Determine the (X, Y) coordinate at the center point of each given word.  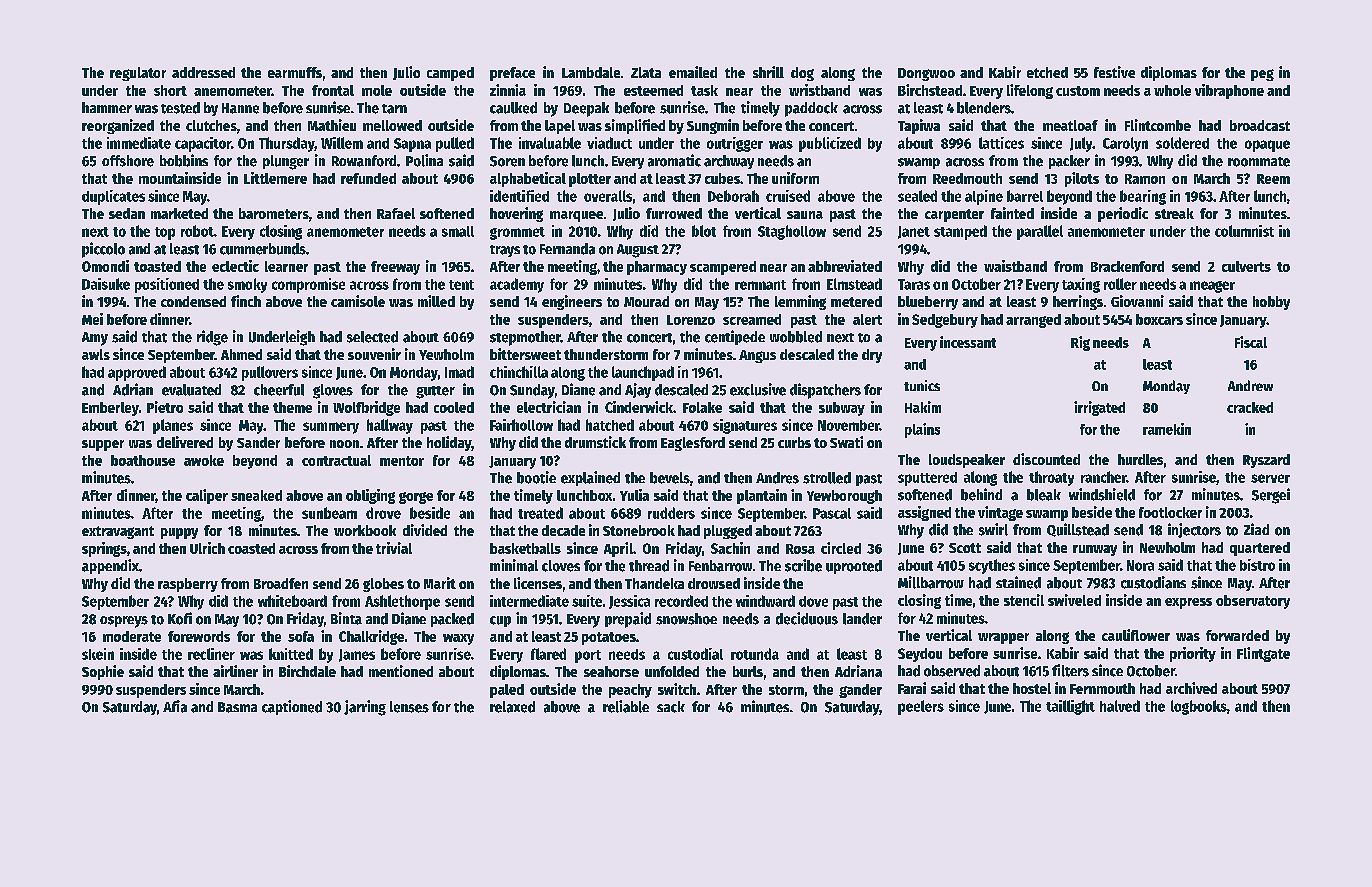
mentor (402, 461)
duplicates (113, 197)
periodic (1123, 214)
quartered (1260, 549)
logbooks (1199, 707)
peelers (921, 707)
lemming (800, 302)
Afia (175, 706)
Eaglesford (693, 444)
